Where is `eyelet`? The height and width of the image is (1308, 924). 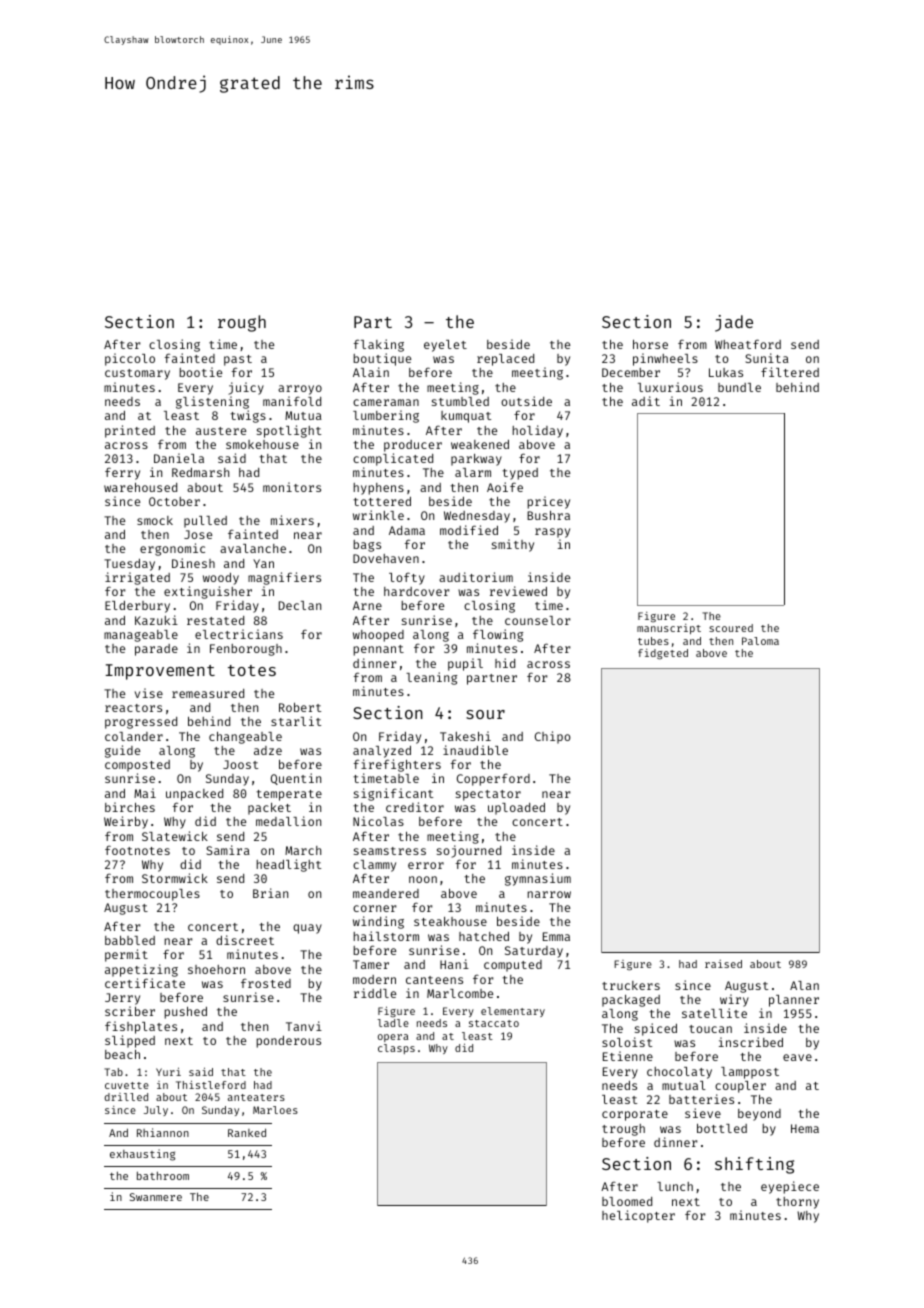 eyelet is located at coordinates (445, 346).
